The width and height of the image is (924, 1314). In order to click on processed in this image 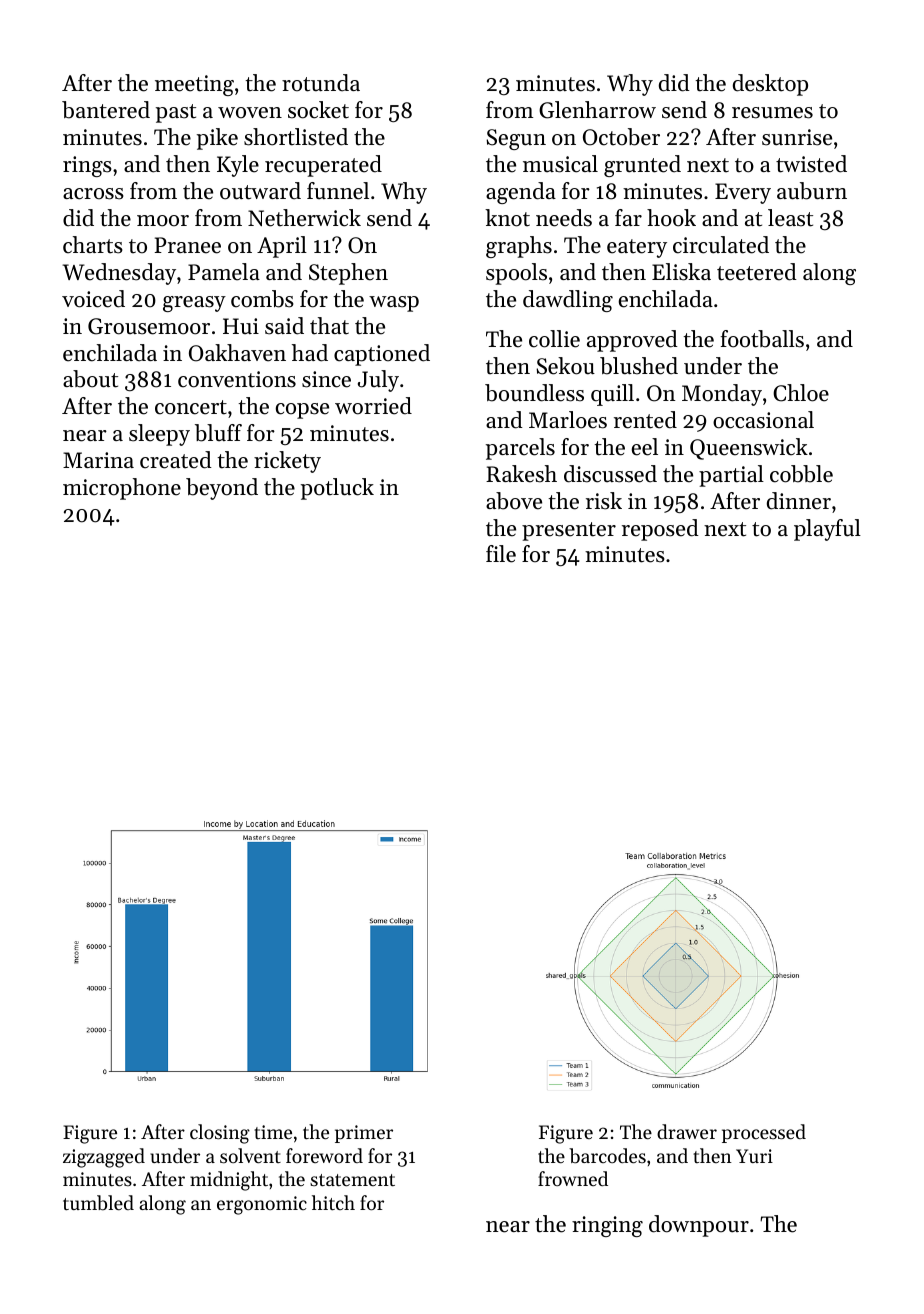, I will do `click(764, 1133)`.
